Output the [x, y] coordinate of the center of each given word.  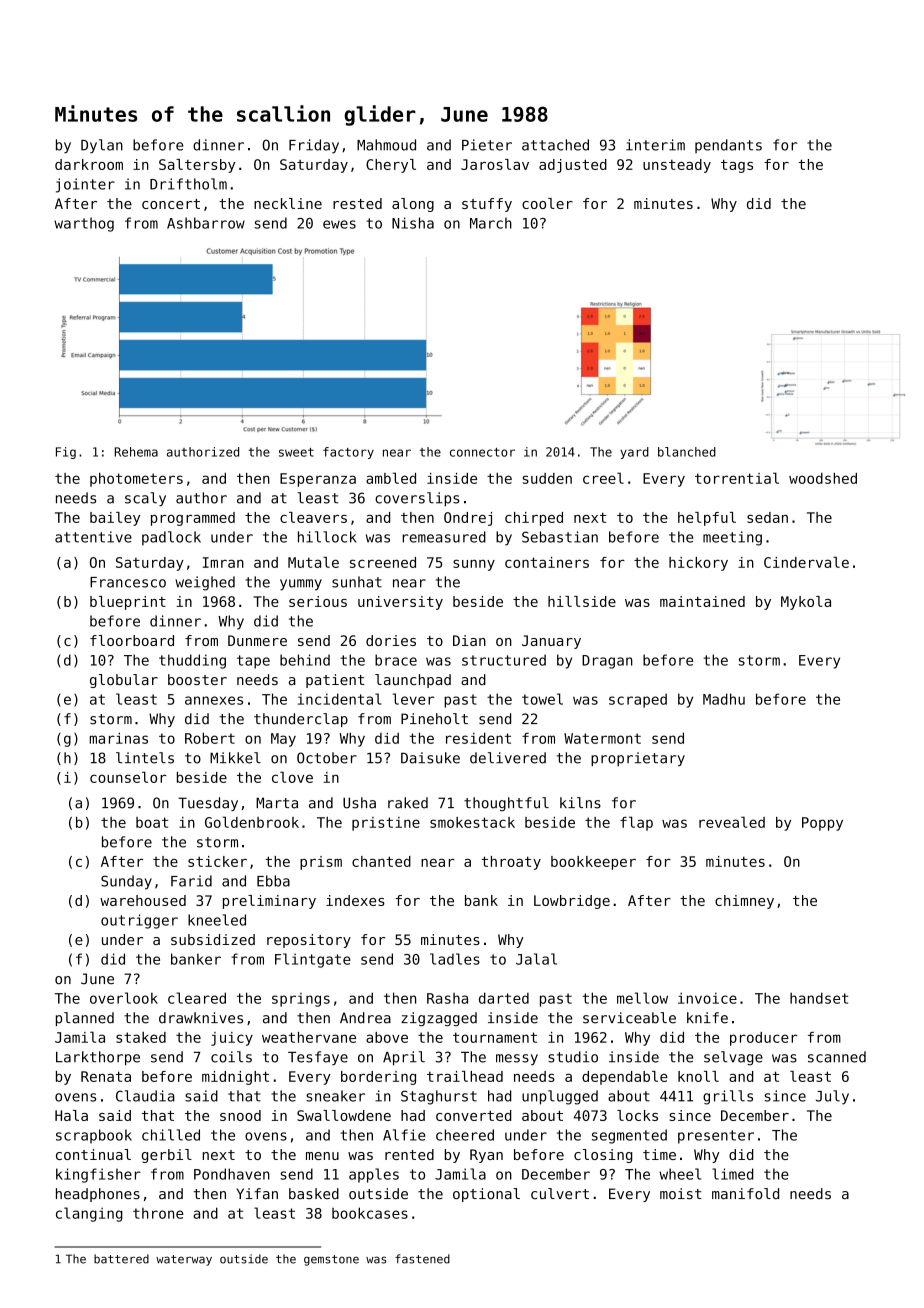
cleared [197, 998]
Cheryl [391, 166]
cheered [465, 1135]
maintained [702, 601]
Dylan [102, 146]
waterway [184, 1260]
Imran [223, 562]
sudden [547, 478]
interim [655, 145]
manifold [745, 1194]
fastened [422, 1259]
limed [733, 1174]
